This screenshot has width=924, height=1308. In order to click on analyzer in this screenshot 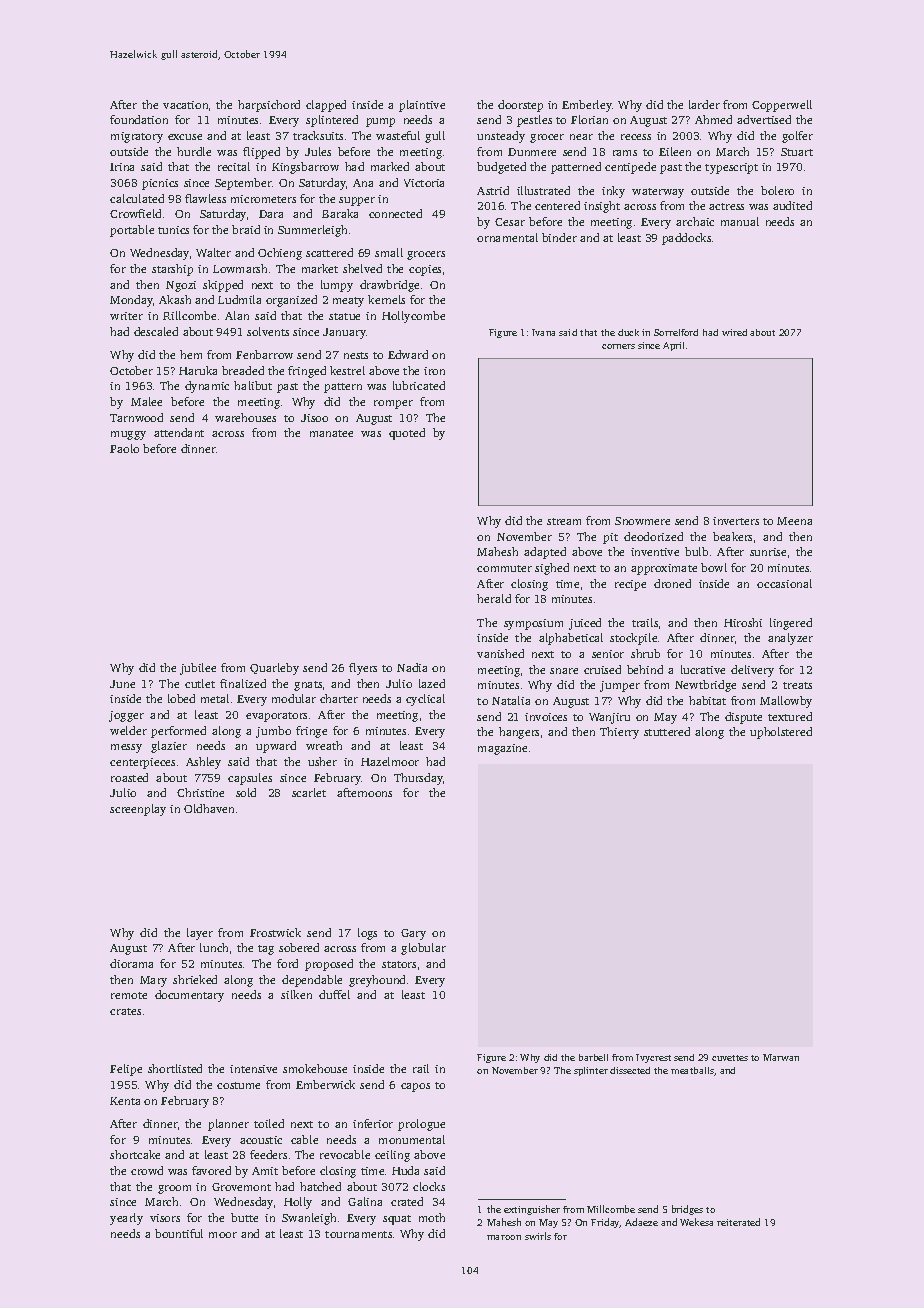, I will do `click(790, 639)`.
